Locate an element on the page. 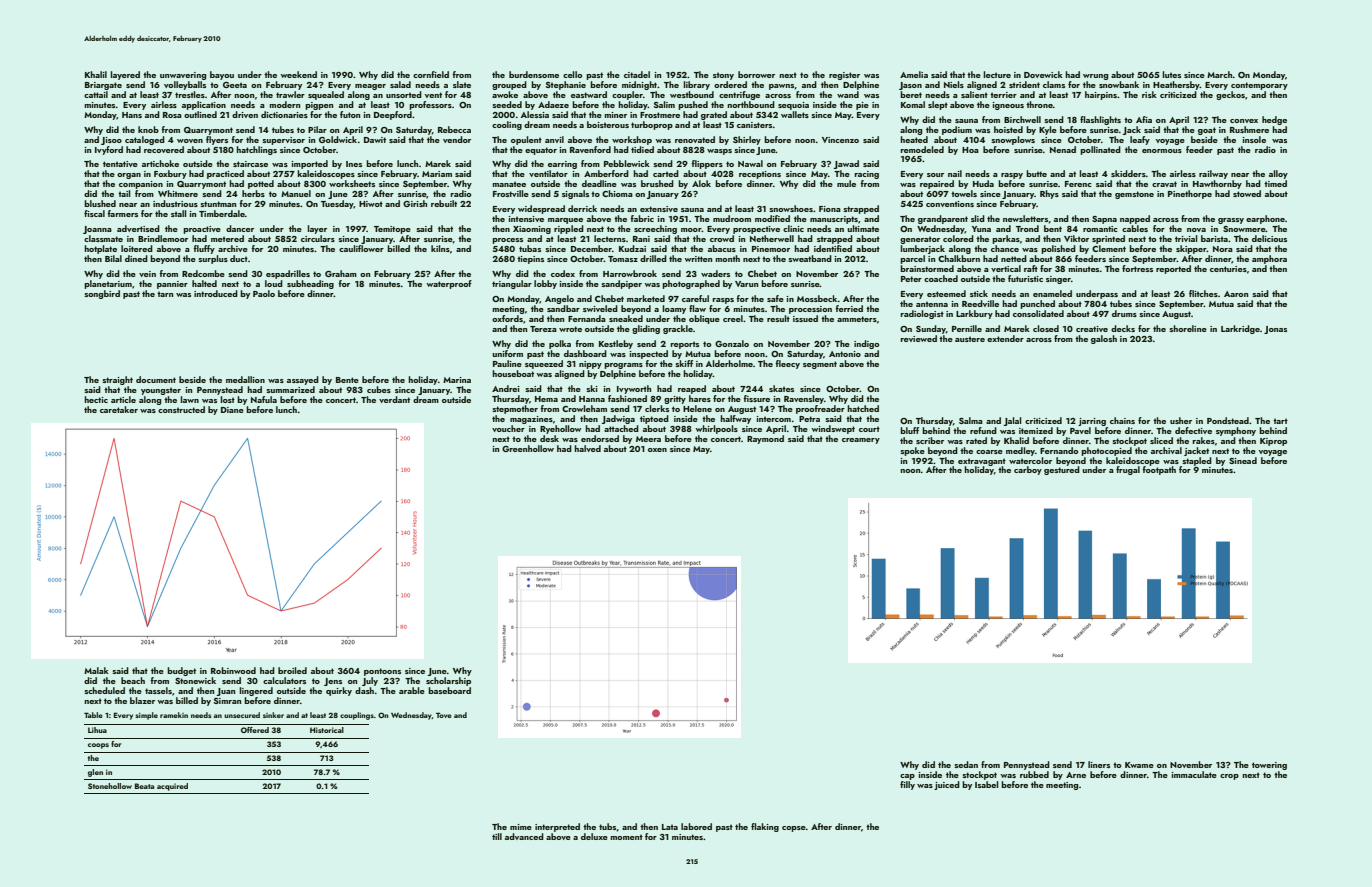 The height and width of the image is (887, 1372). derrick is located at coordinates (582, 208).
